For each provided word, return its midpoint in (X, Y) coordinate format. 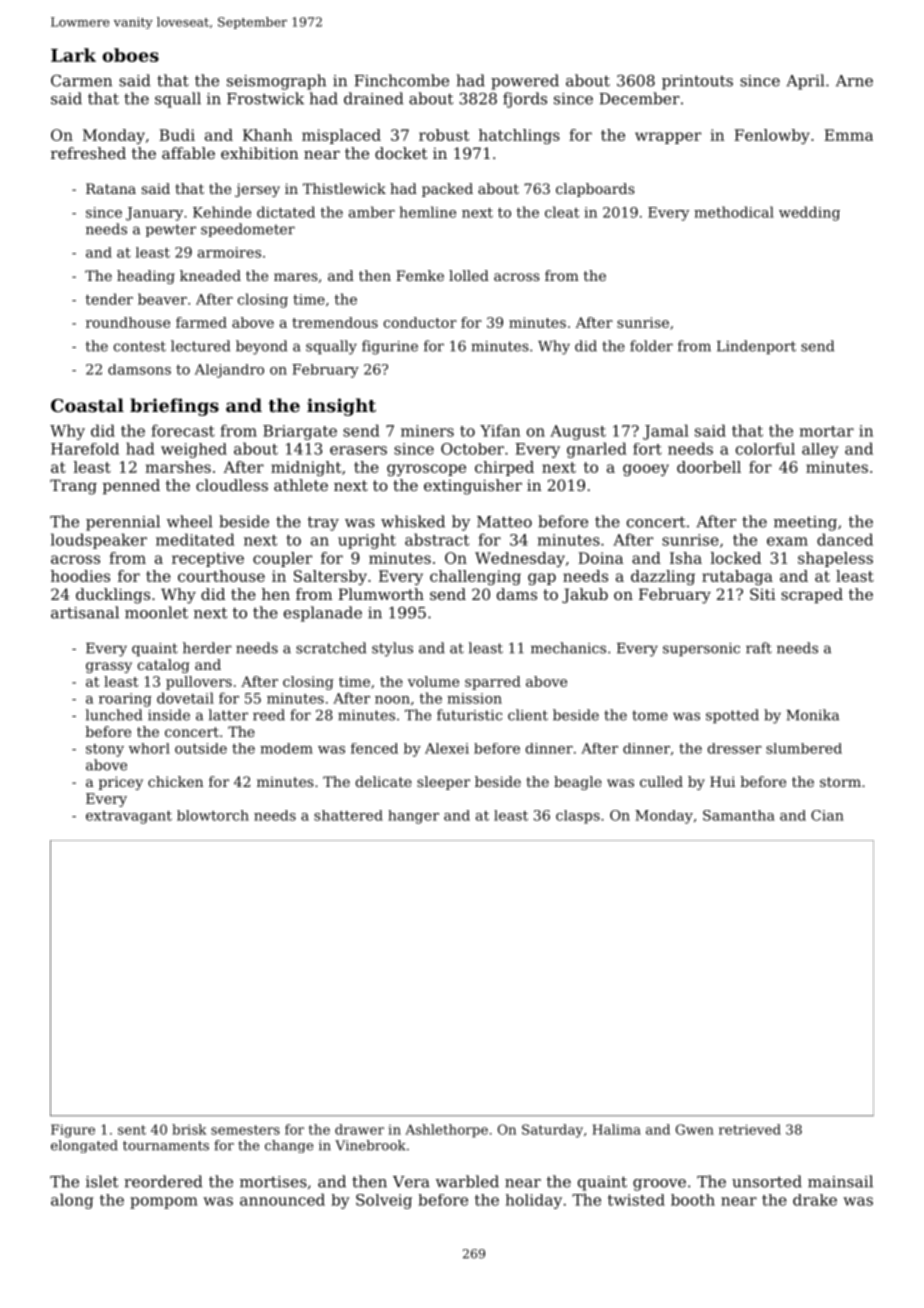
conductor (420, 322)
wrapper (668, 138)
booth (693, 1200)
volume (433, 681)
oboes (130, 55)
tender (109, 299)
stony (105, 750)
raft (759, 648)
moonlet (156, 612)
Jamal (666, 432)
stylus (392, 649)
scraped (812, 595)
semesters (245, 1130)
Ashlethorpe (446, 1131)
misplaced (341, 136)
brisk (189, 1129)
